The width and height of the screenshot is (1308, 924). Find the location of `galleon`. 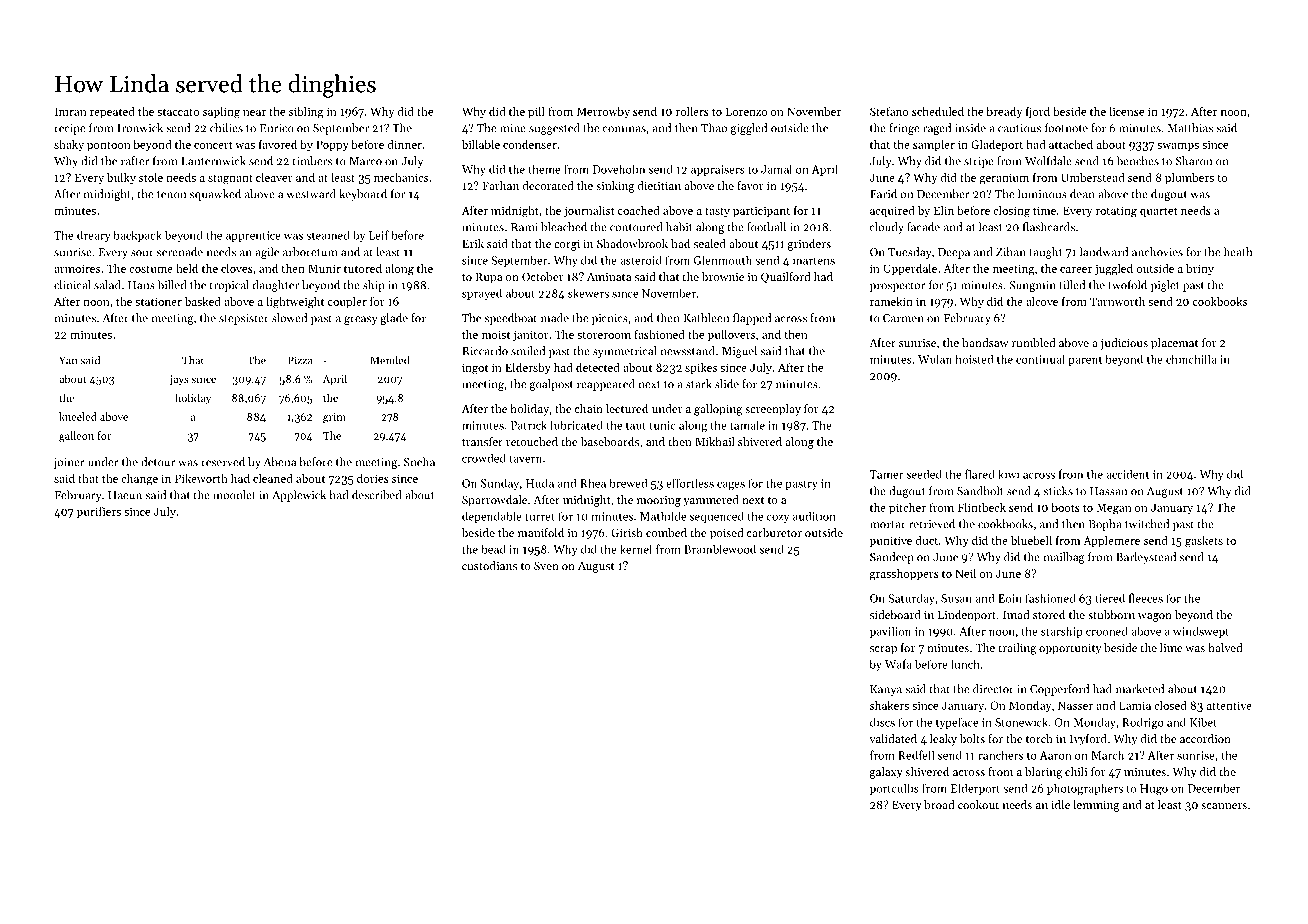

galleon is located at coordinates (76, 437).
